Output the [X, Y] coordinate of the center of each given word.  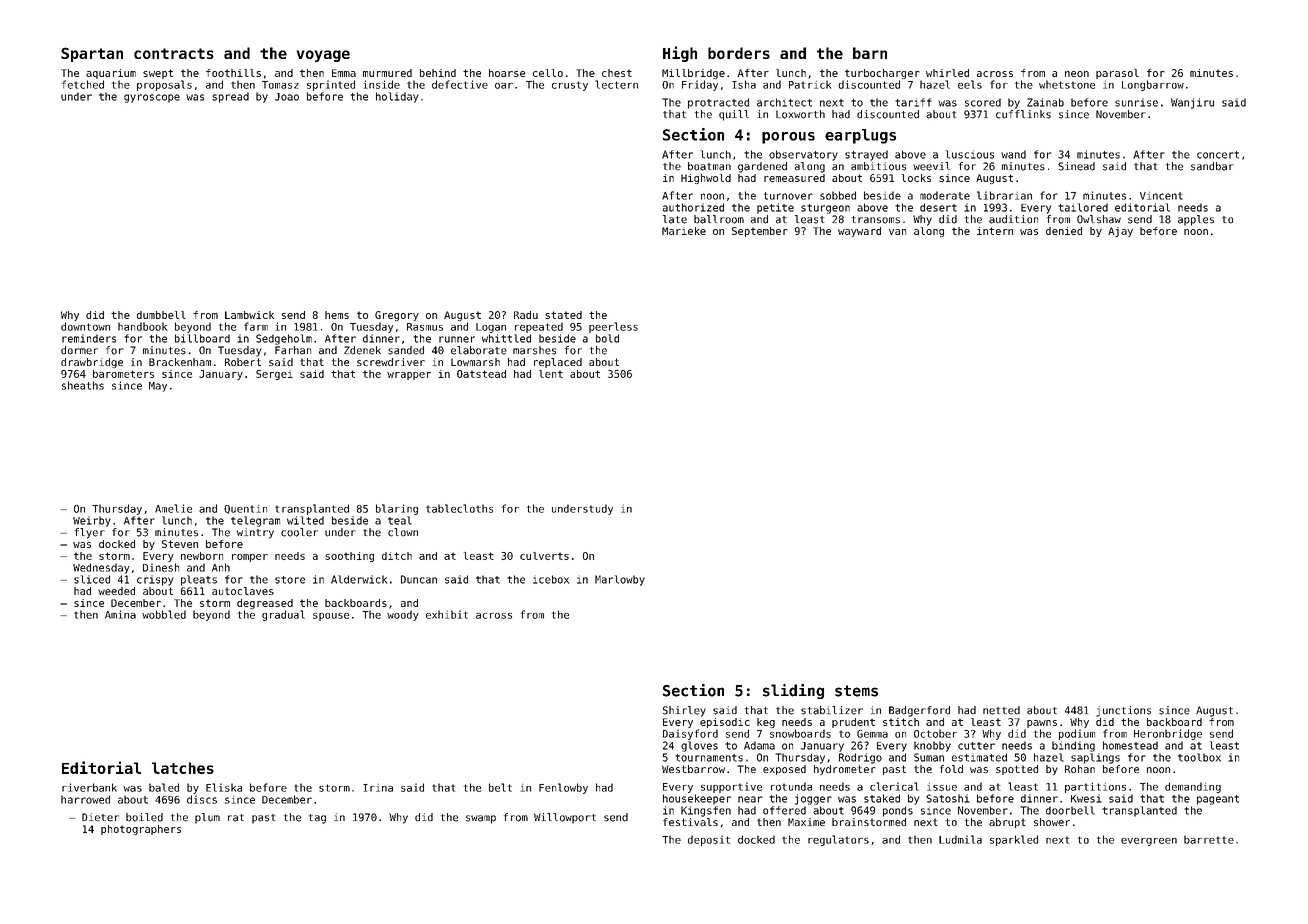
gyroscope [152, 98]
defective [460, 84]
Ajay [1120, 232]
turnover [788, 196]
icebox [551, 579]
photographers [141, 830]
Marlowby [620, 580]
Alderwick [359, 579]
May [158, 387]
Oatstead [481, 374]
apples [1196, 220]
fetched [83, 84]
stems [856, 691]
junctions [1123, 711]
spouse [331, 617]
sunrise [1136, 102]
